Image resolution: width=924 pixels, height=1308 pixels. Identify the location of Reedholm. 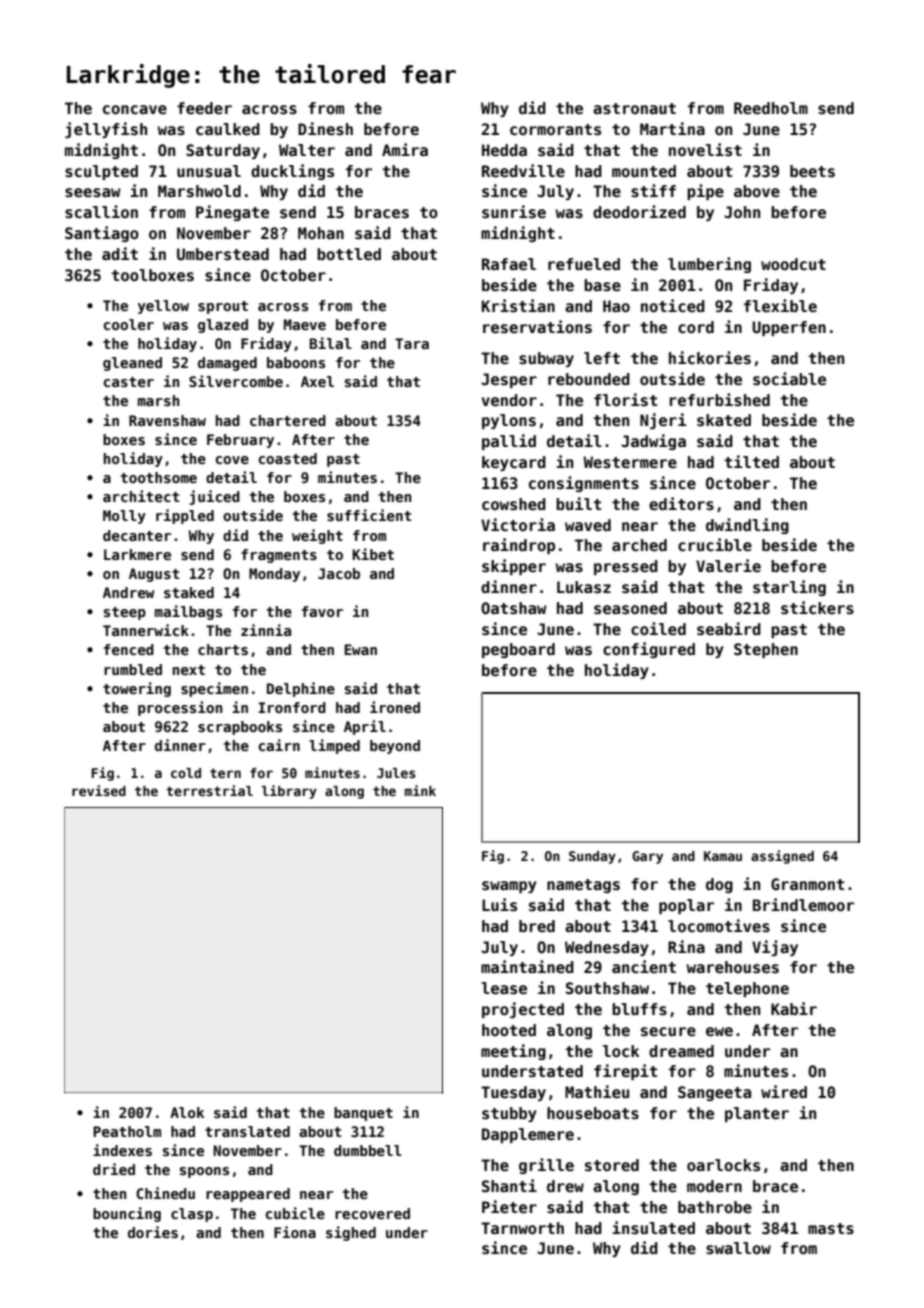
(771, 108).
